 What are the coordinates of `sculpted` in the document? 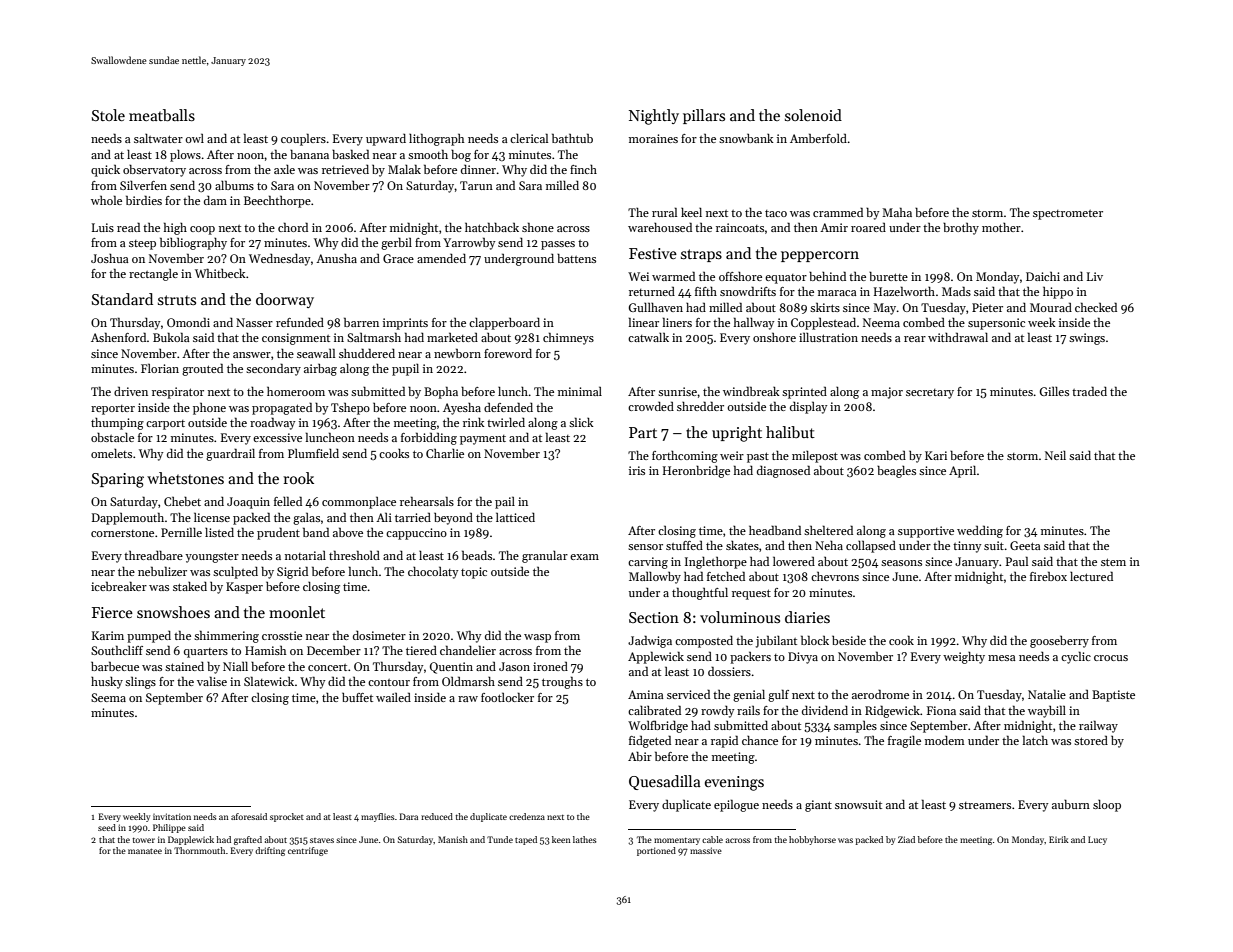 It's located at (235, 573).
